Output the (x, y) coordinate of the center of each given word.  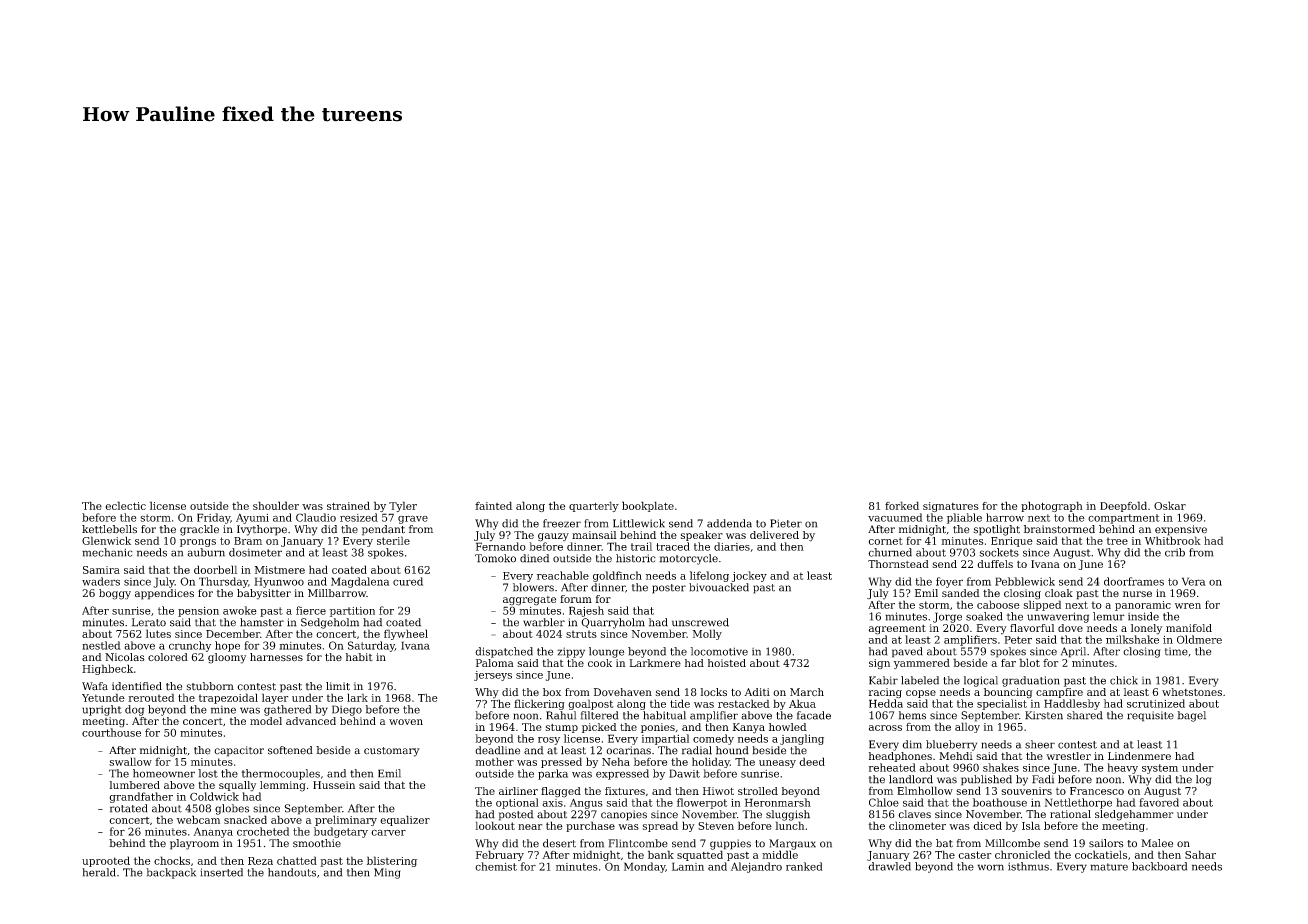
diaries (732, 546)
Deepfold (1123, 506)
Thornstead (898, 564)
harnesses (276, 657)
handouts (292, 872)
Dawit (684, 773)
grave (413, 519)
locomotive (719, 651)
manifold (1189, 628)
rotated (128, 808)
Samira (101, 570)
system (1160, 769)
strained (348, 505)
